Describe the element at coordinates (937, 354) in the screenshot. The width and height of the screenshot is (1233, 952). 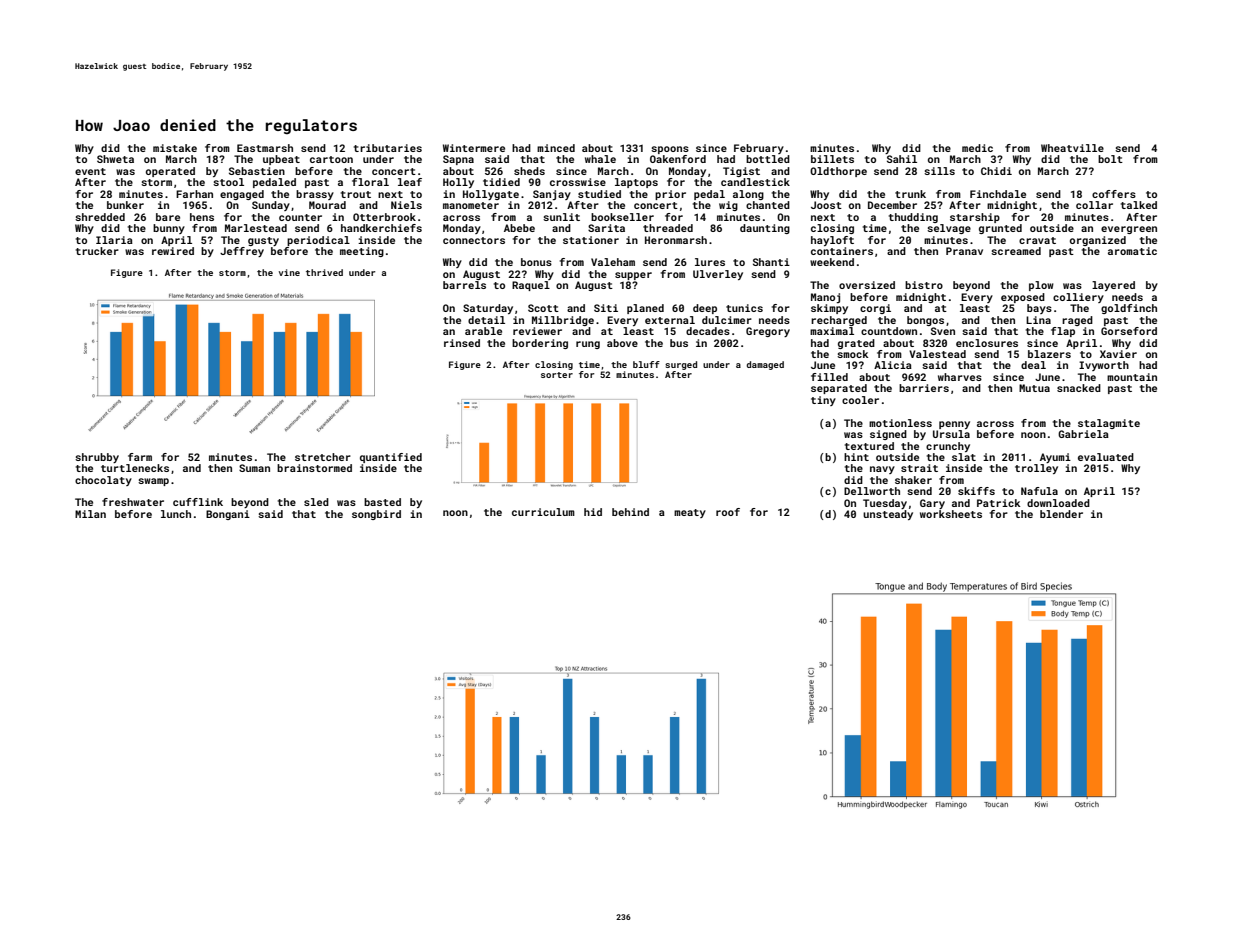
I see `Valestead` at that location.
